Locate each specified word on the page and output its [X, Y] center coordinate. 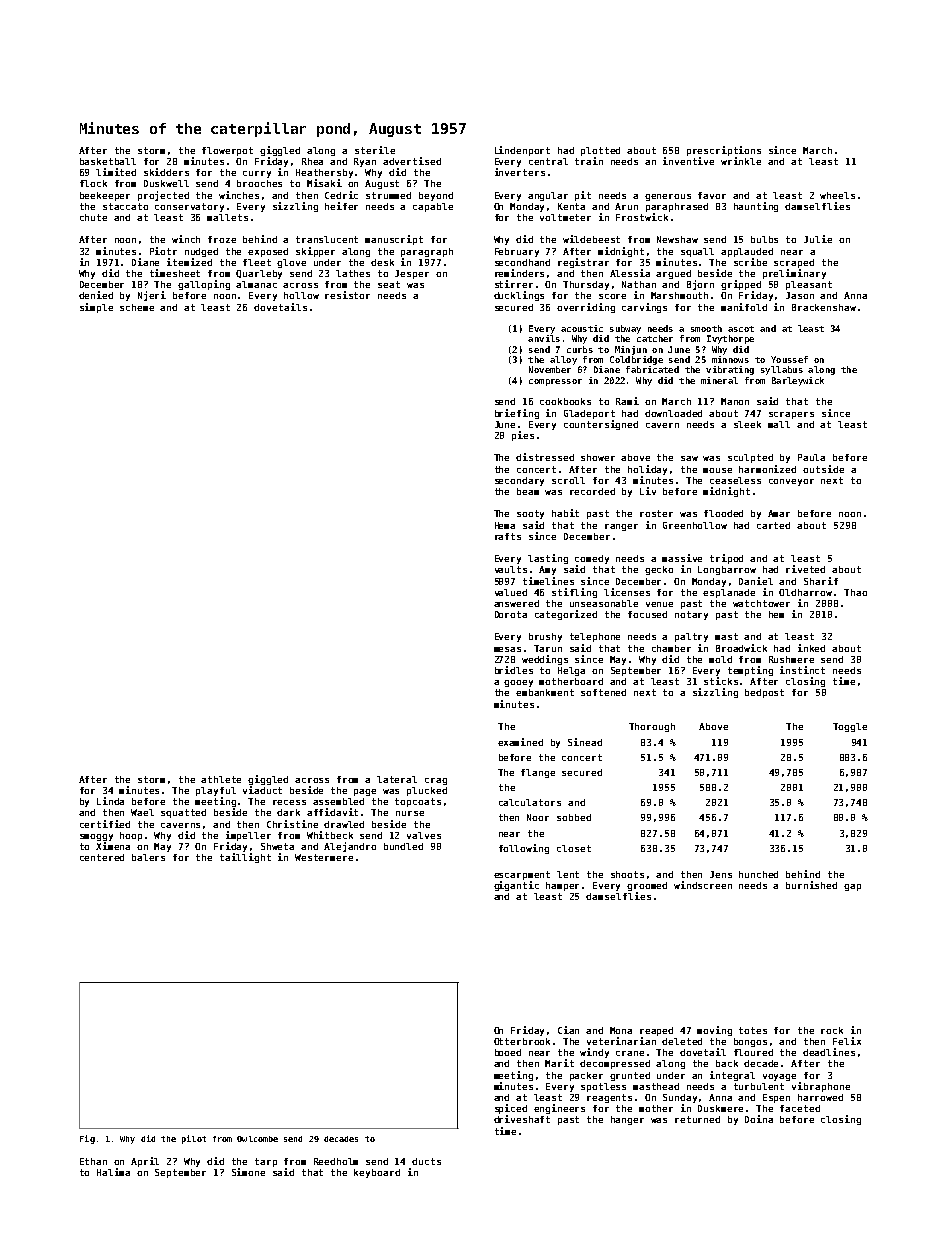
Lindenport [522, 151]
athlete [221, 779]
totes [753, 1030]
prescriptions [724, 151]
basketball [108, 161]
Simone [248, 1172]
